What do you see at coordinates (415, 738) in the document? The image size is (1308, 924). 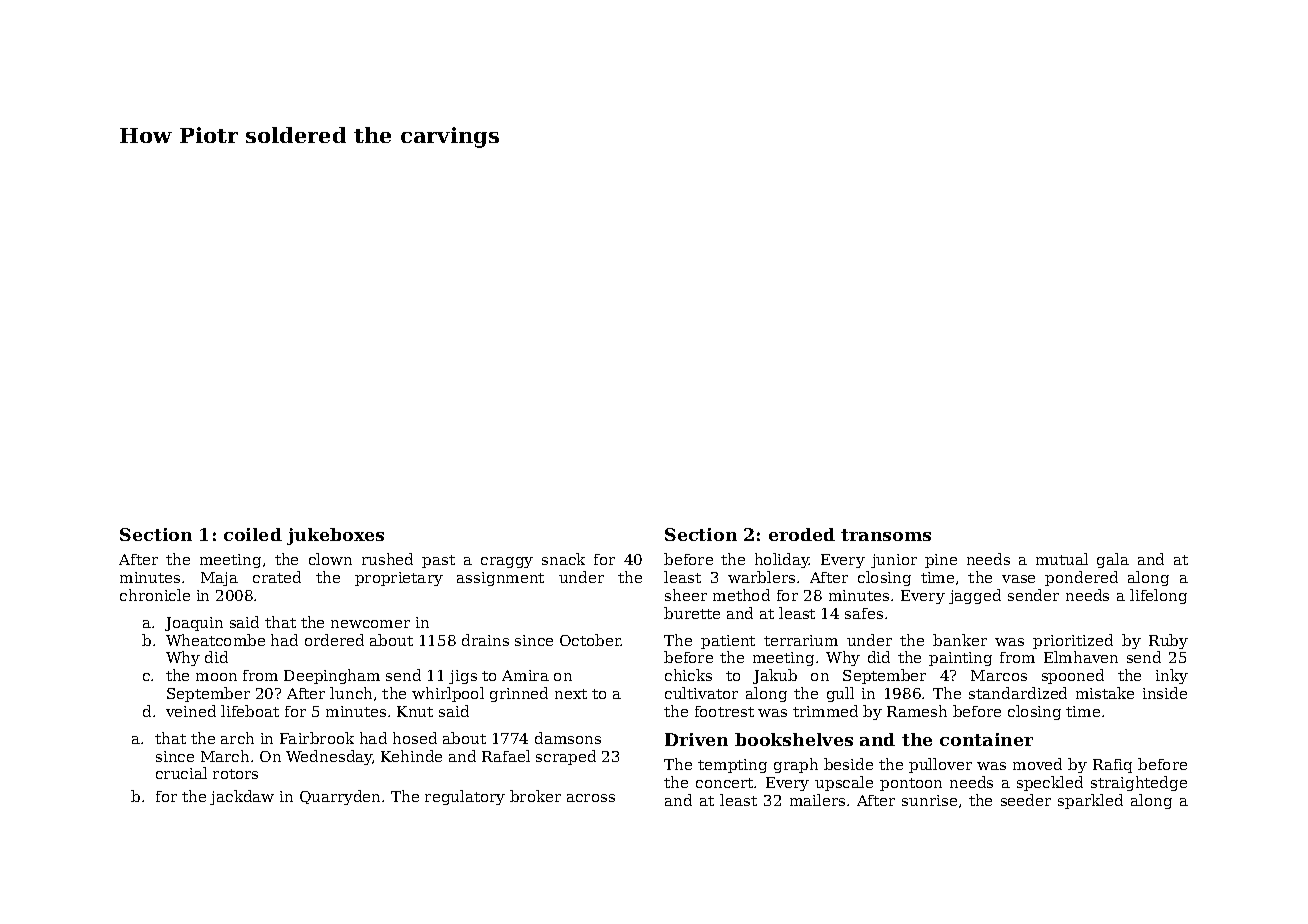 I see `hosed` at bounding box center [415, 738].
